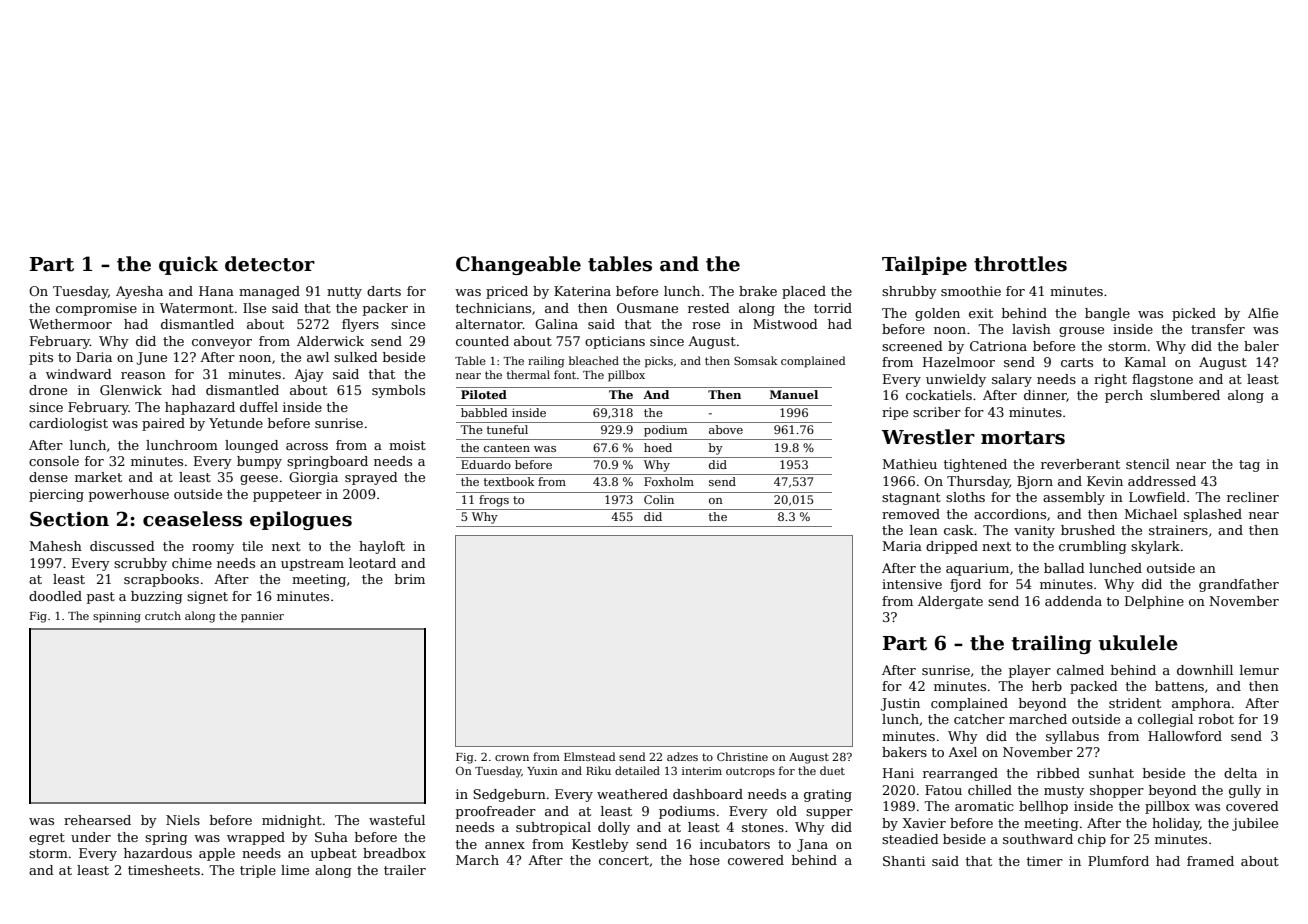 The width and height of the image is (1308, 924). I want to click on Watermont, so click(197, 308).
